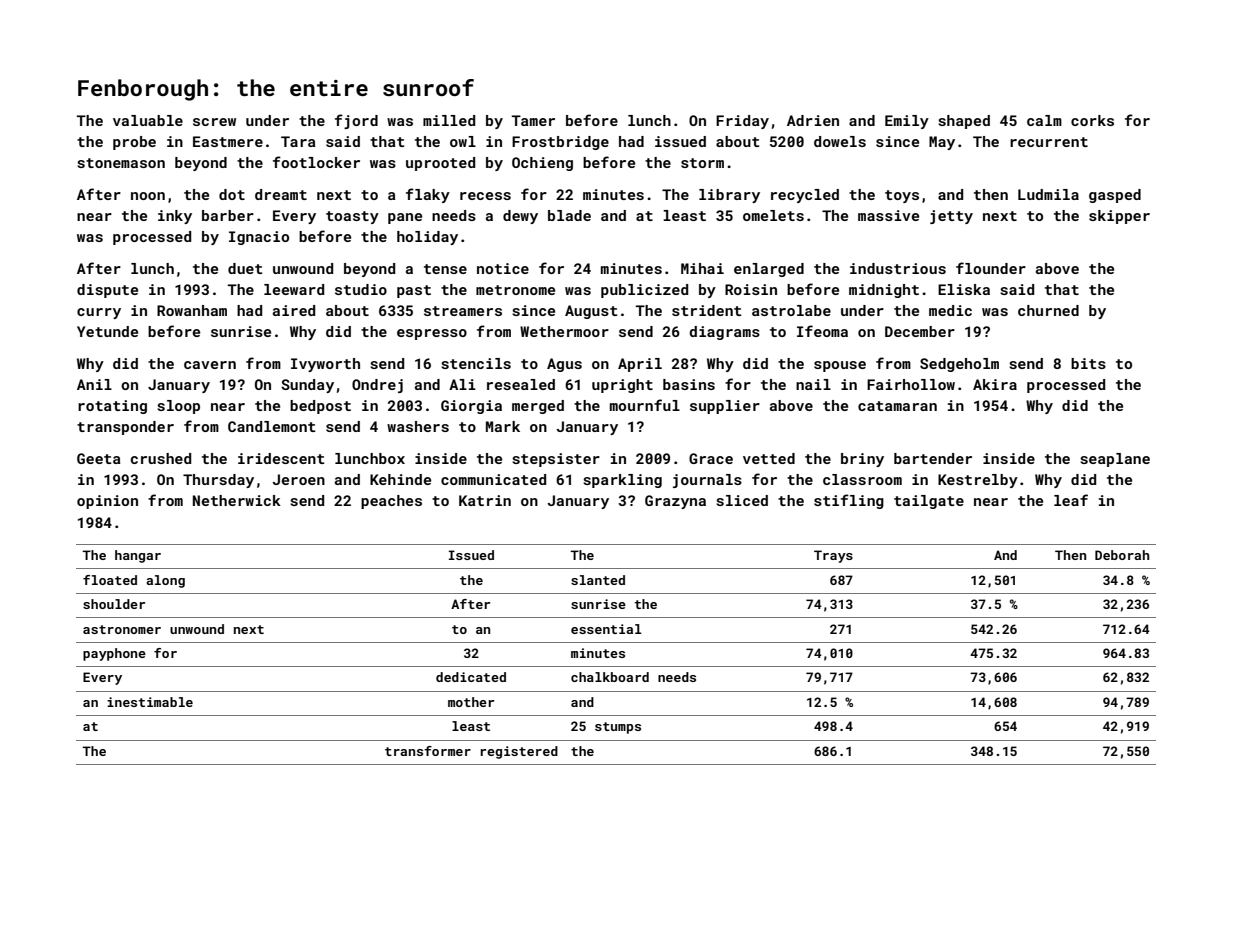 The width and height of the screenshot is (1233, 952). I want to click on Ludmila, so click(1048, 194).
